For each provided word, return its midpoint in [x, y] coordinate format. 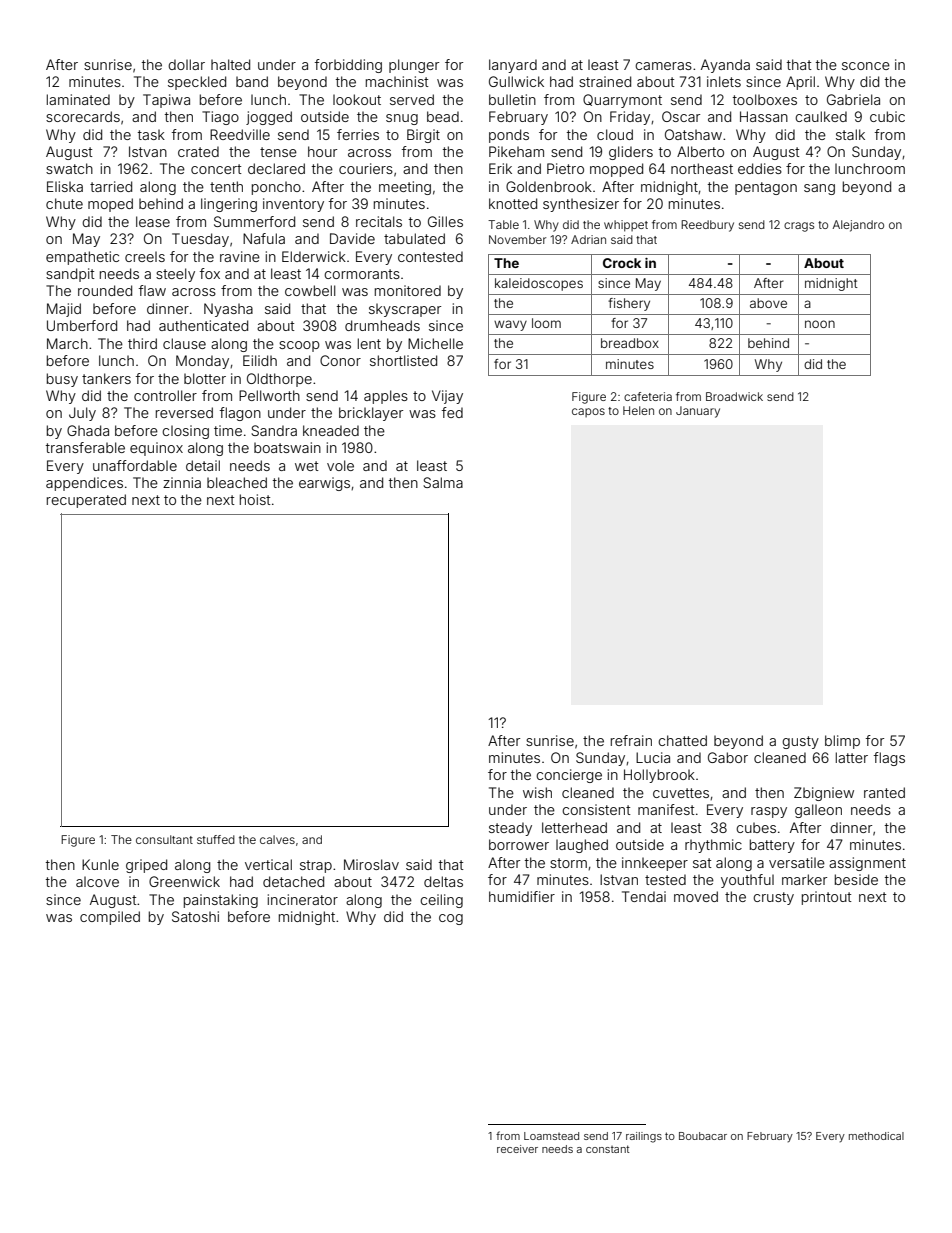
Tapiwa [166, 101]
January [698, 412]
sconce [866, 66]
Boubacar [703, 1136]
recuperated [86, 501]
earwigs [324, 484]
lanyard [513, 66]
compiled [110, 918]
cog [451, 919]
